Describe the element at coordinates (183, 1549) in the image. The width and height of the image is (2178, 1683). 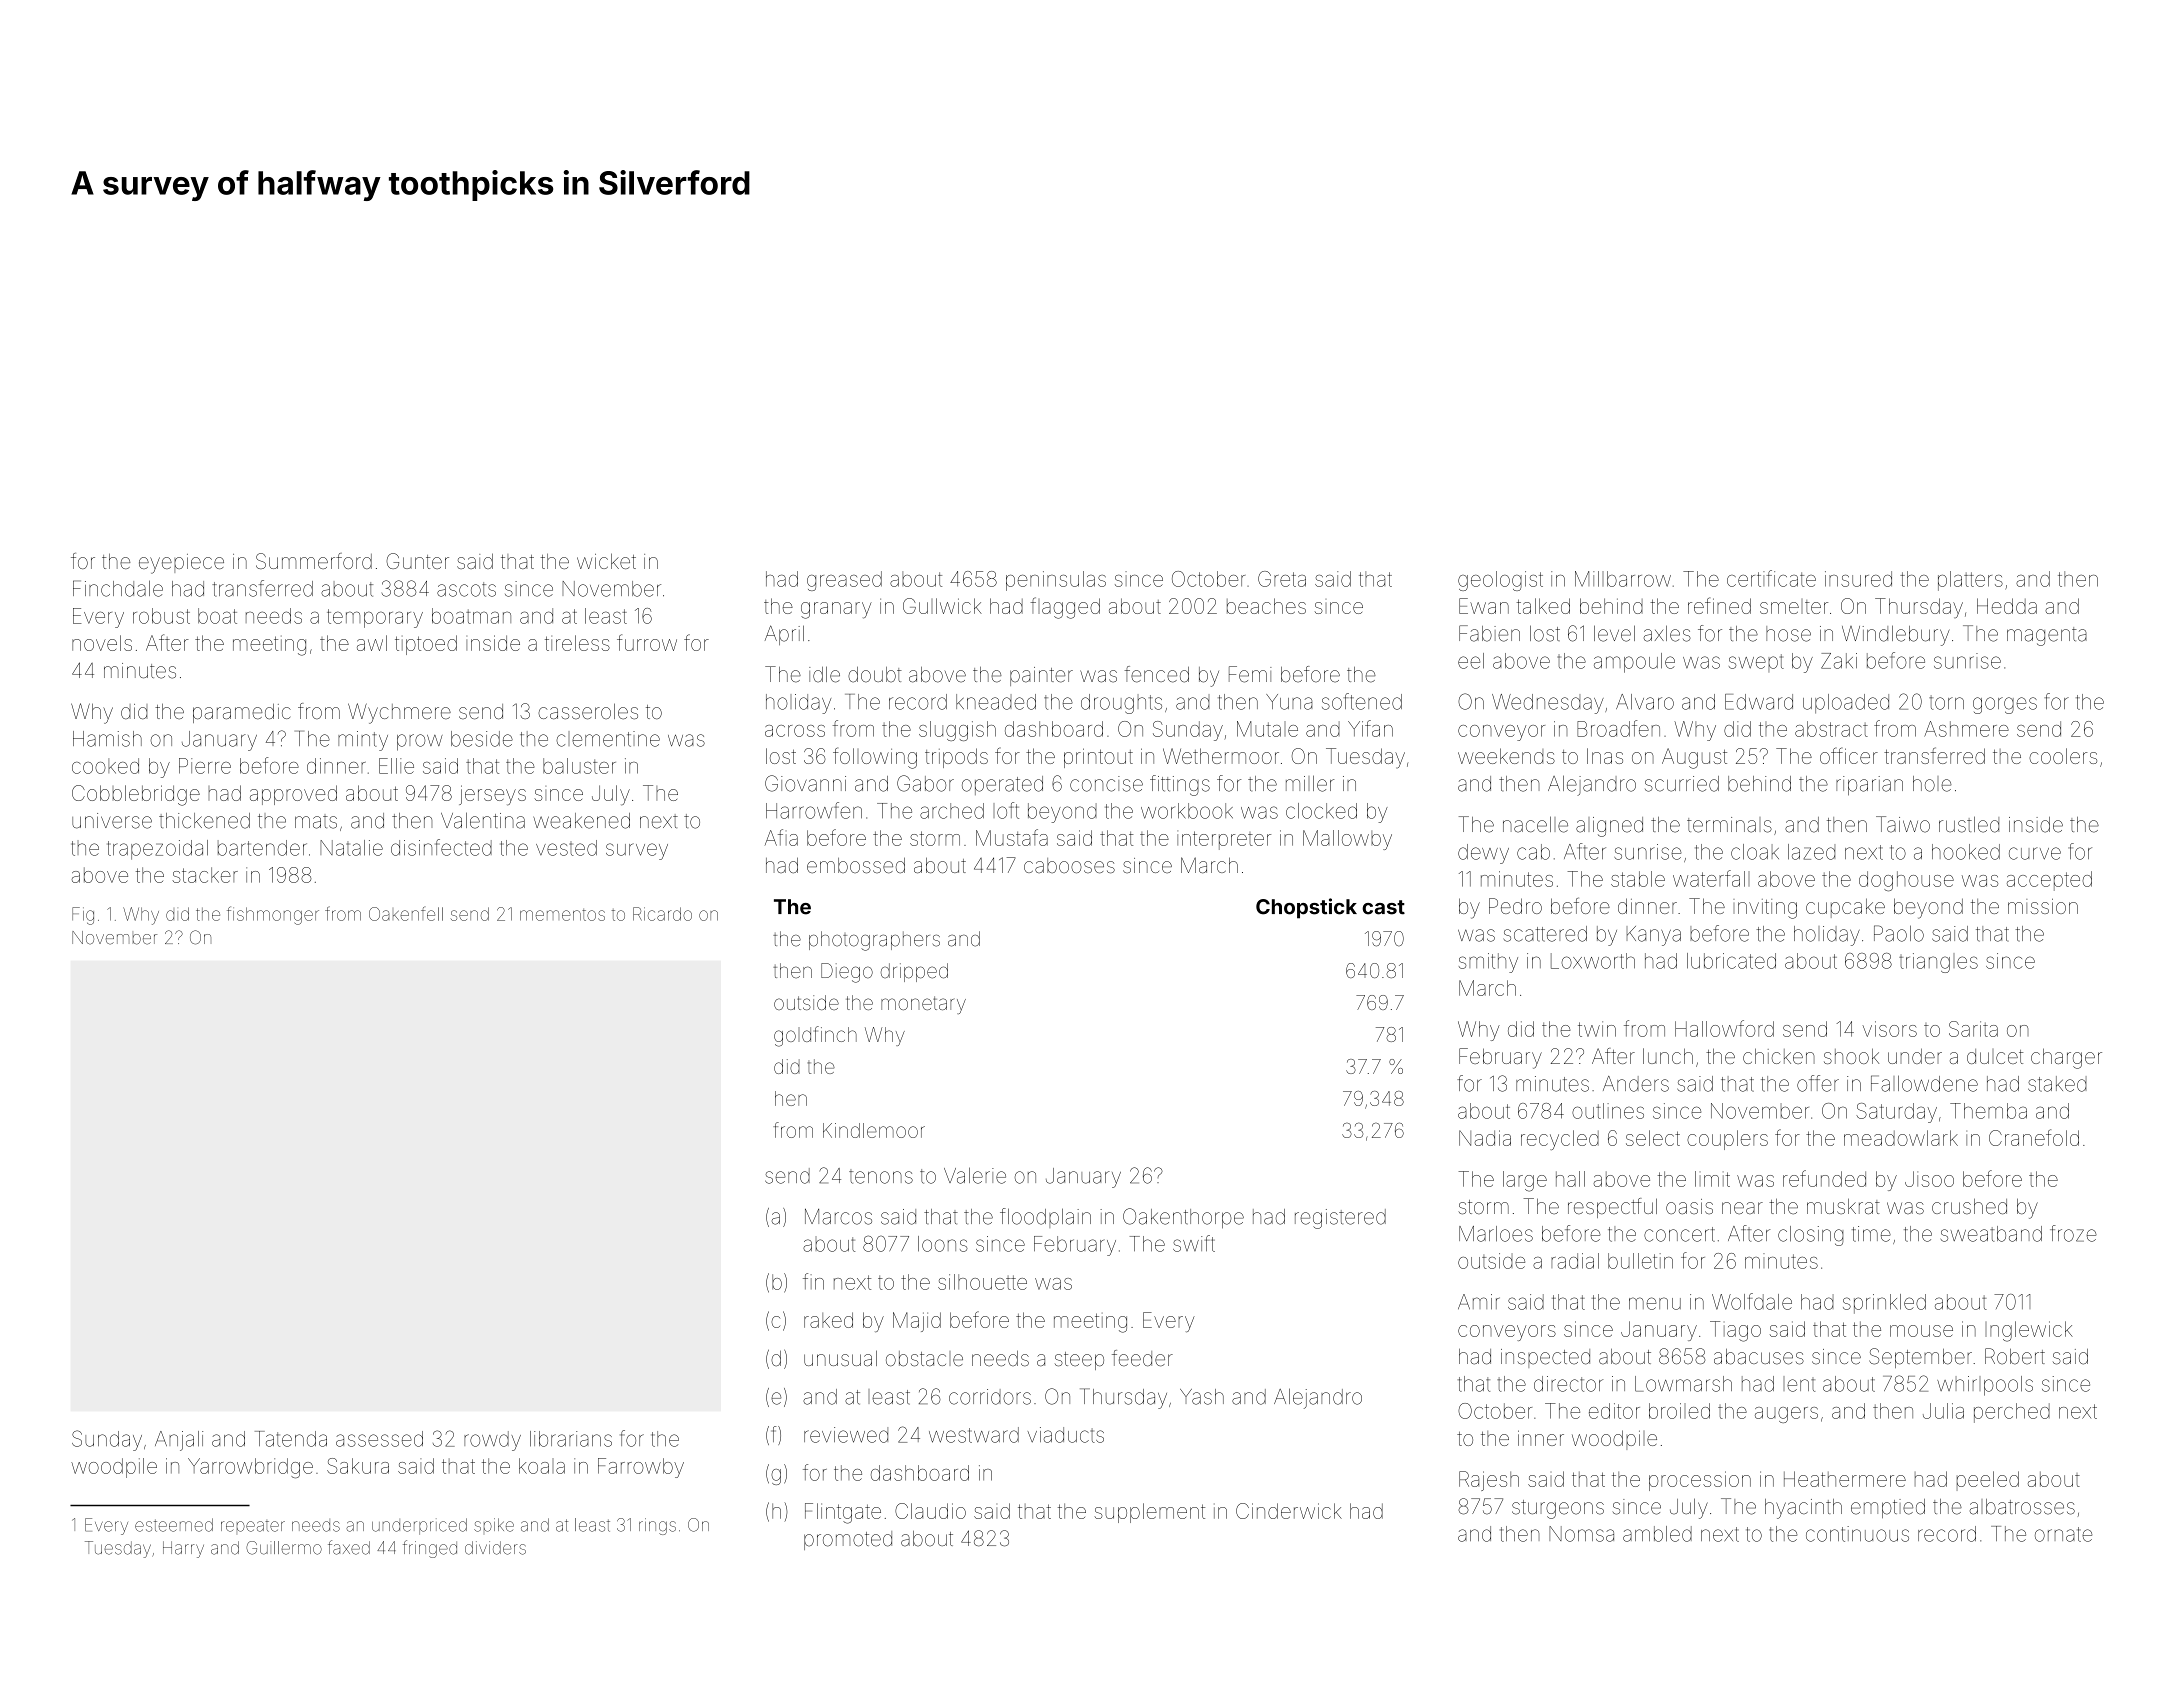
I see `Harry` at that location.
